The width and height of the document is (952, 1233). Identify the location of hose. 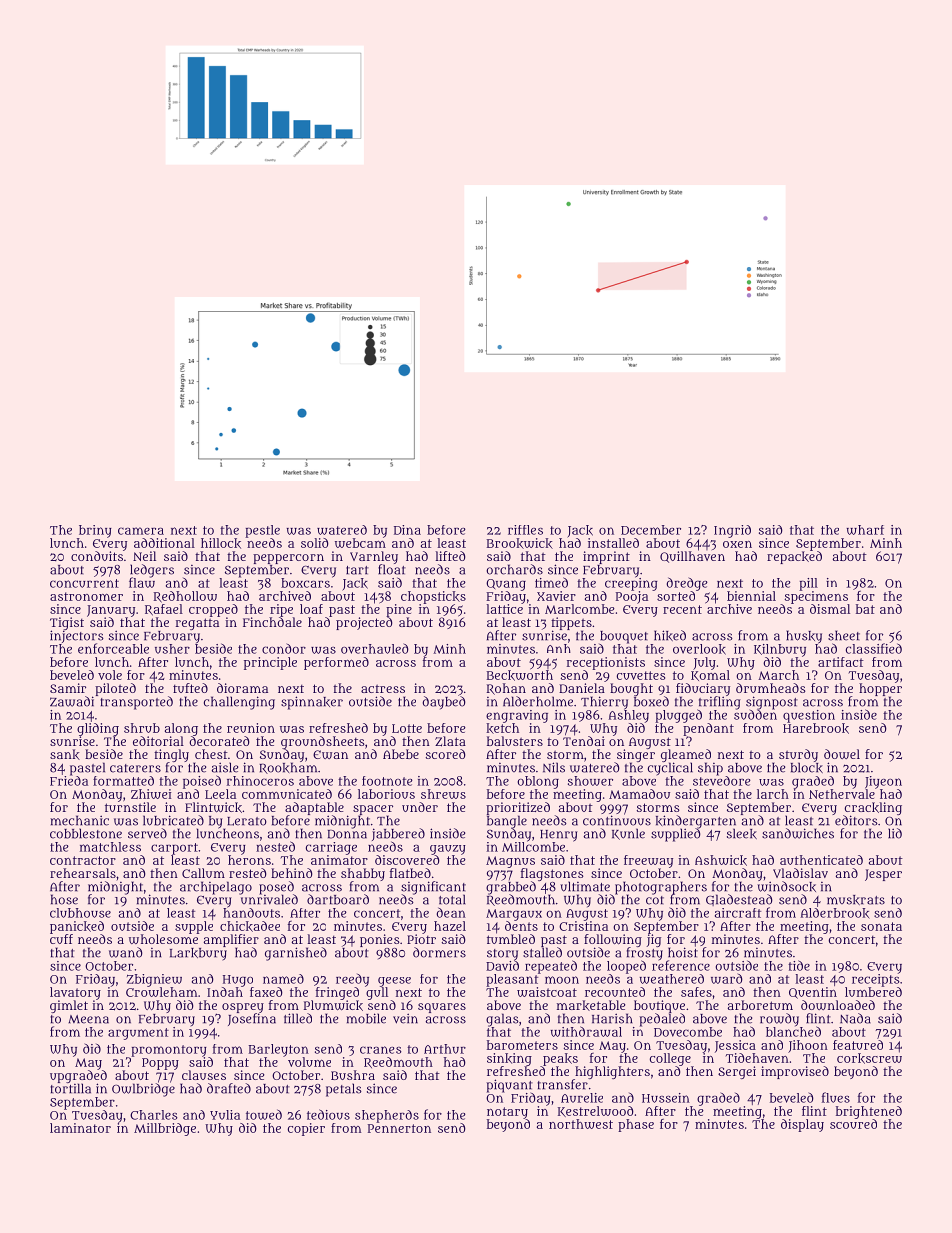
(64, 899).
